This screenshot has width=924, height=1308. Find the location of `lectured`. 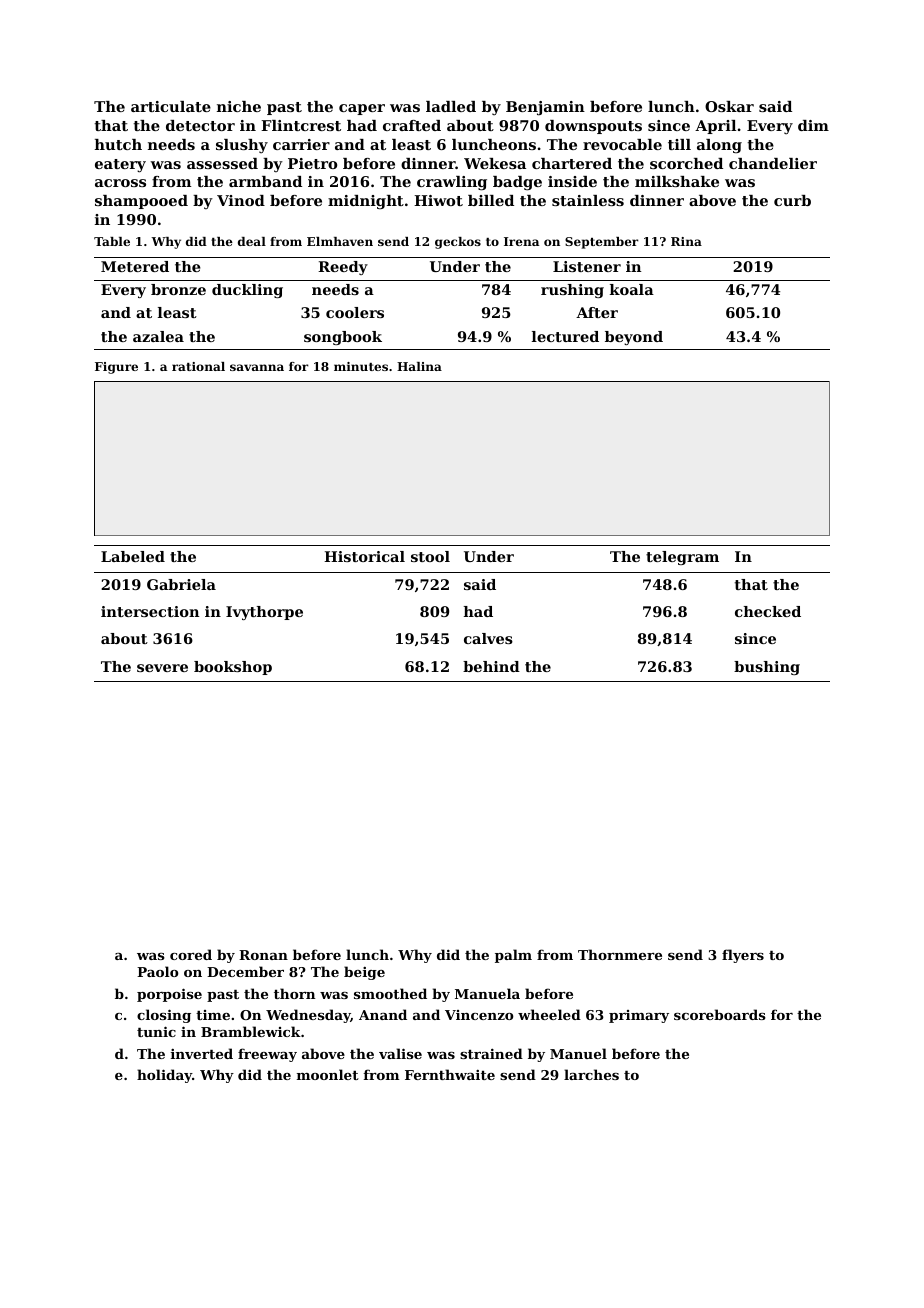

lectured is located at coordinates (565, 336).
